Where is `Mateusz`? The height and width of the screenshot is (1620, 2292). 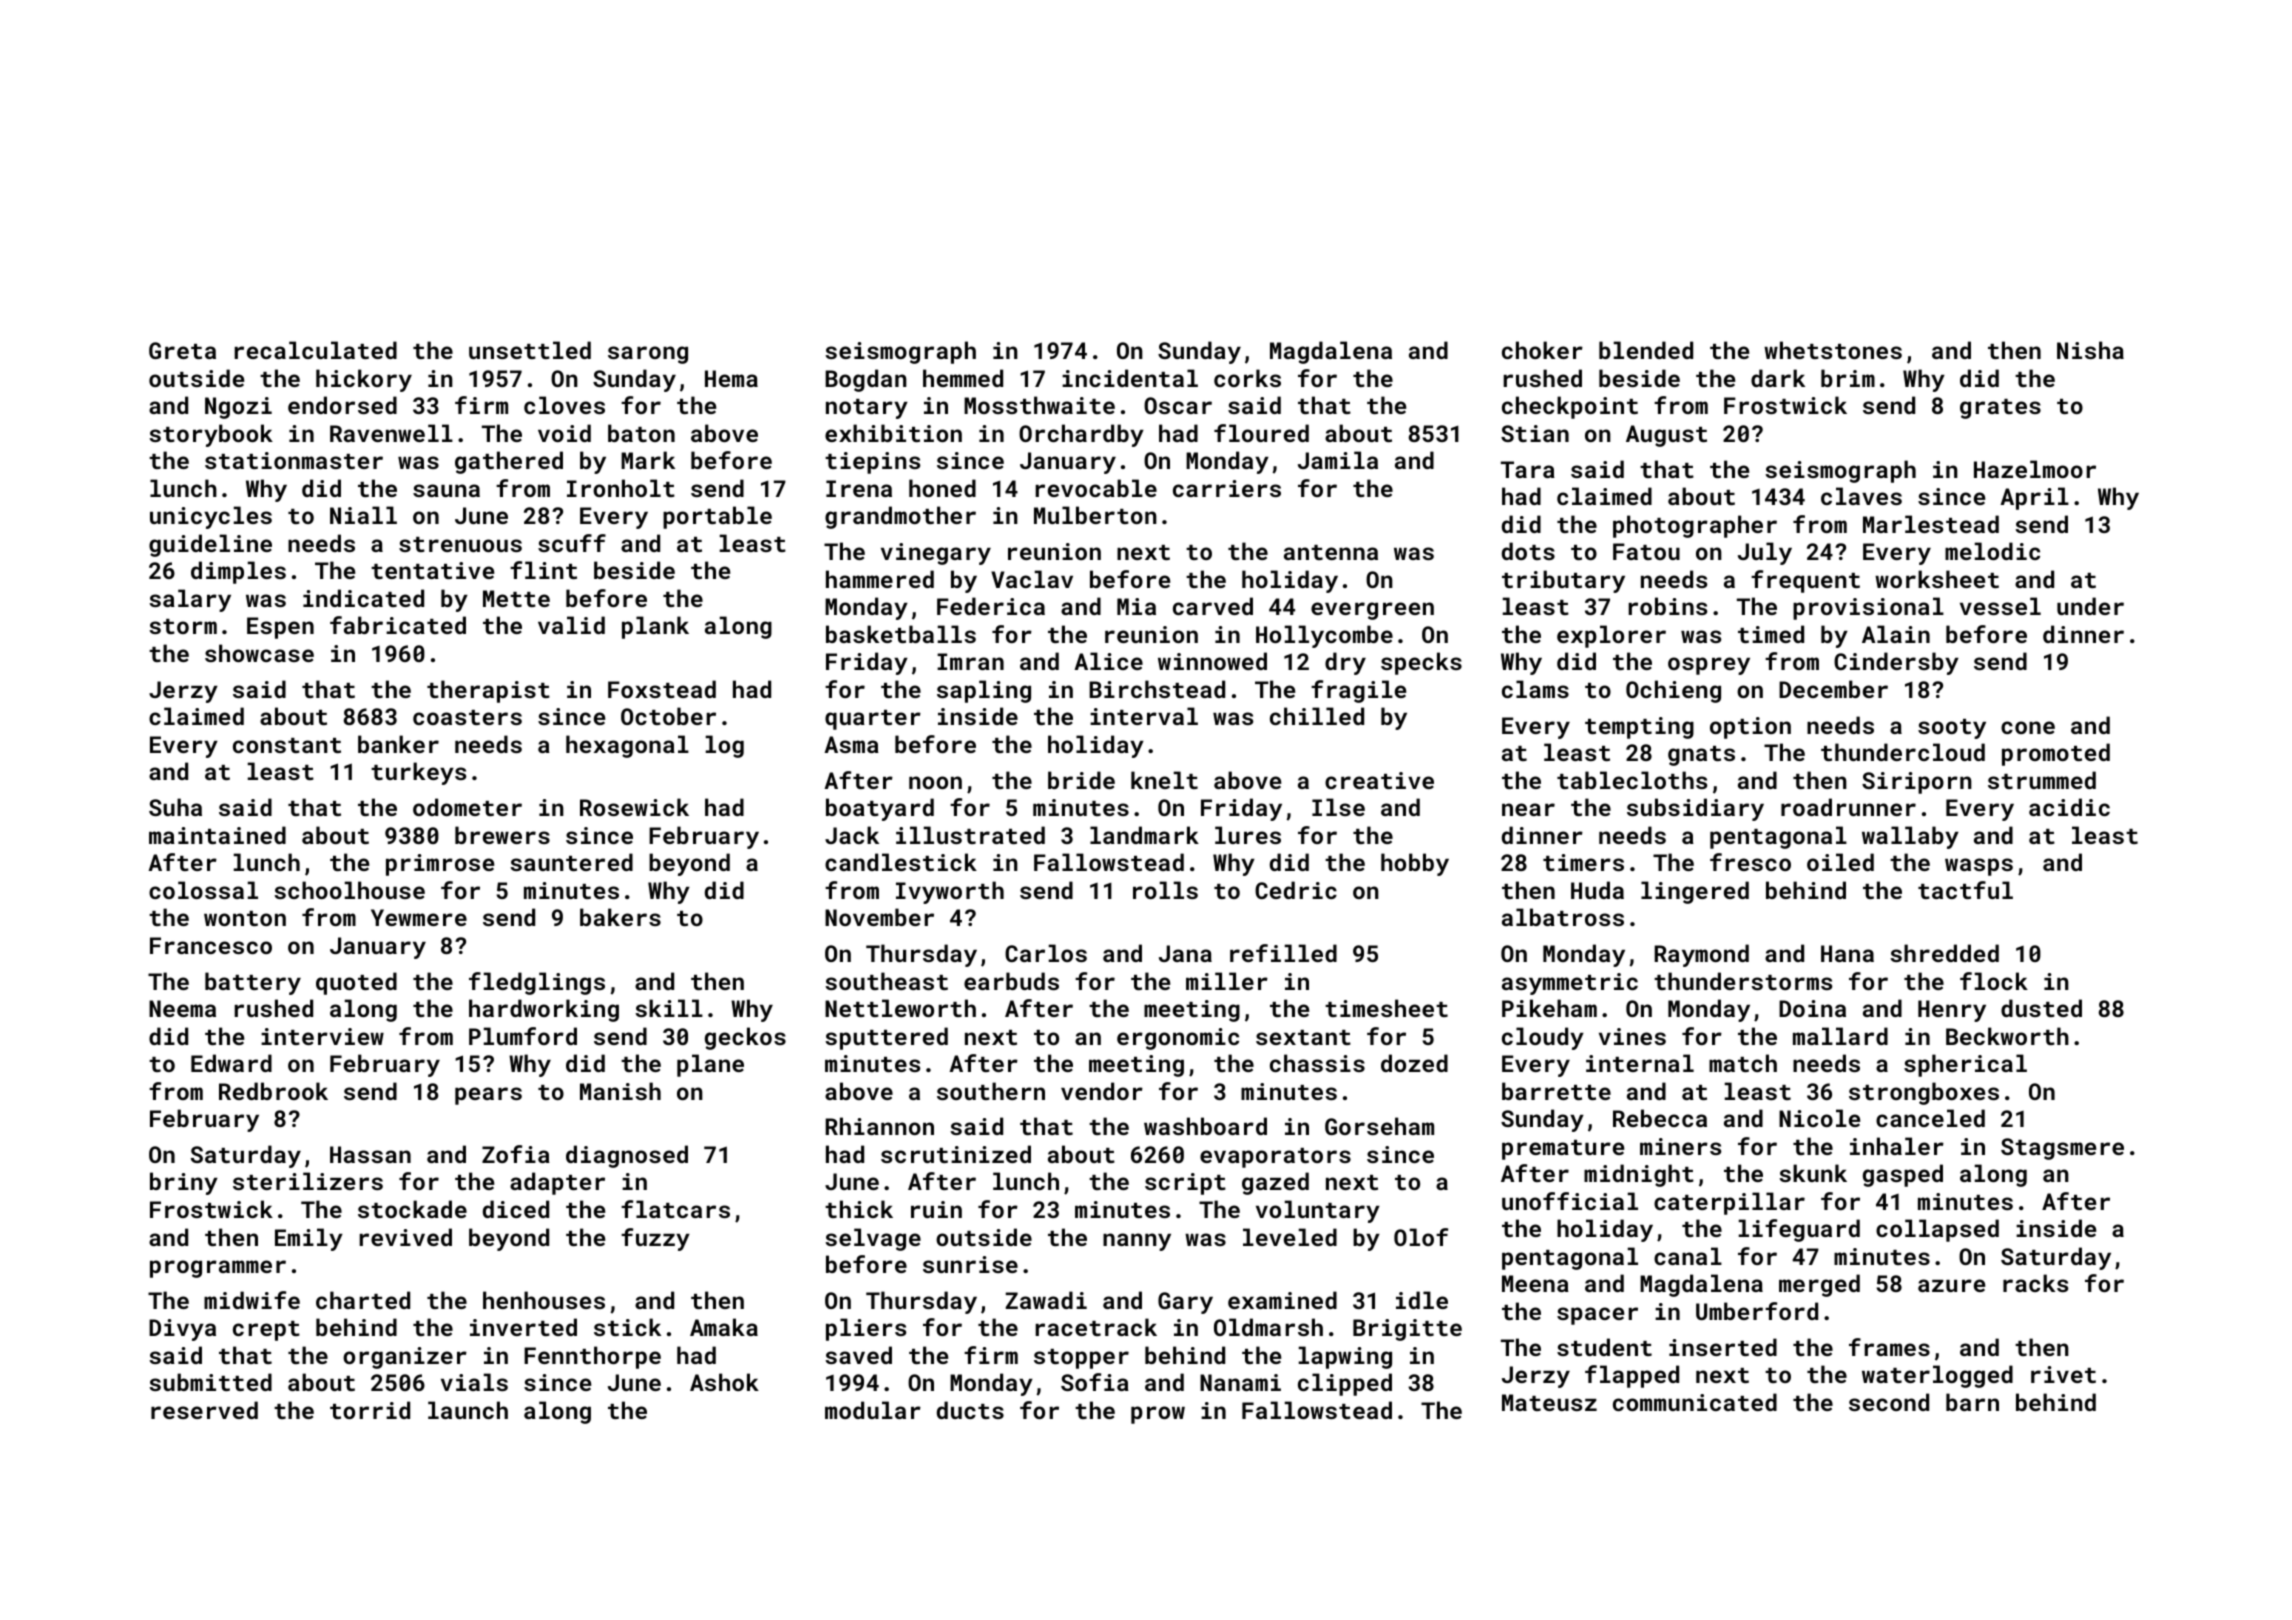
Mateusz is located at coordinates (1549, 1402).
